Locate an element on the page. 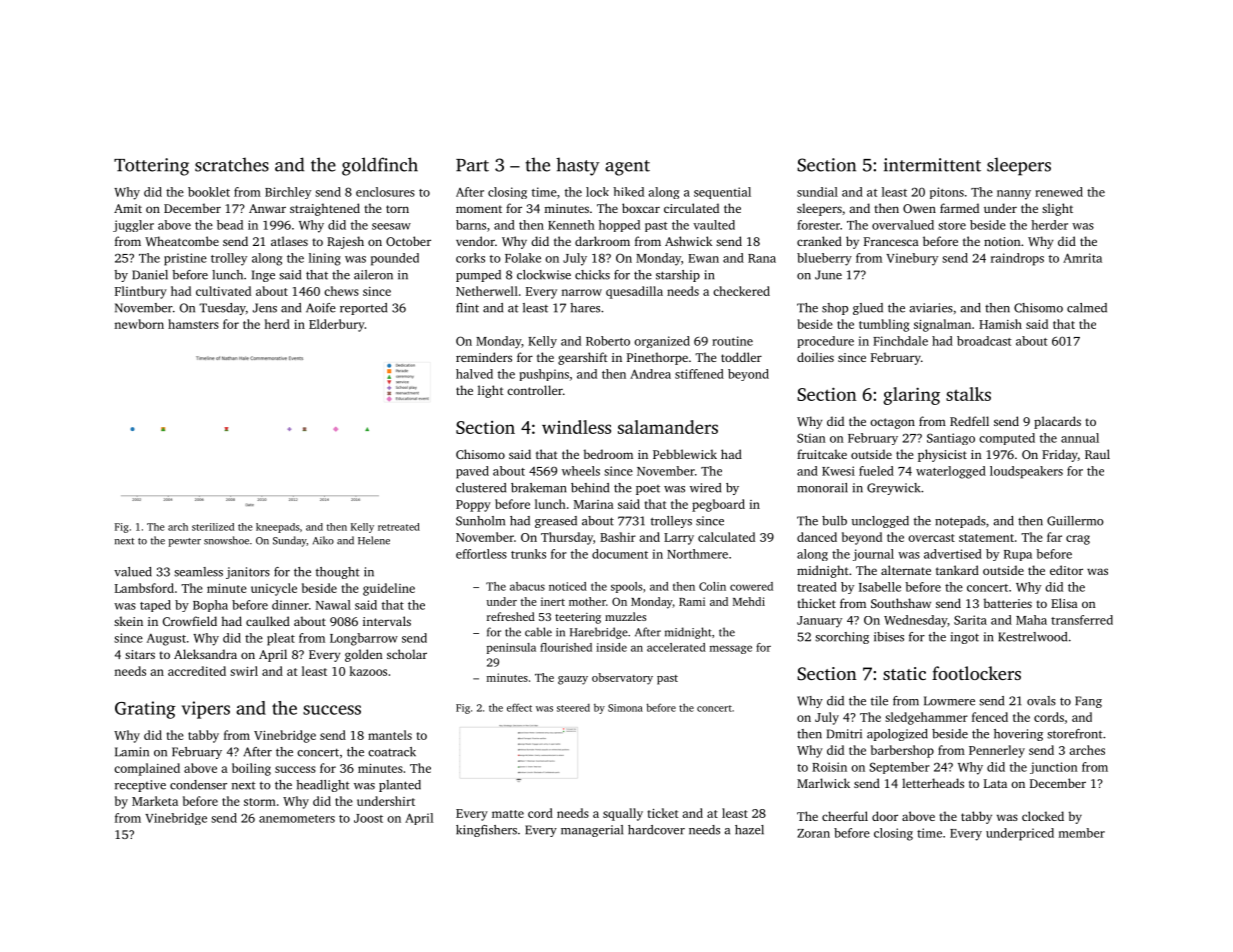  Tottering is located at coordinates (151, 167).
